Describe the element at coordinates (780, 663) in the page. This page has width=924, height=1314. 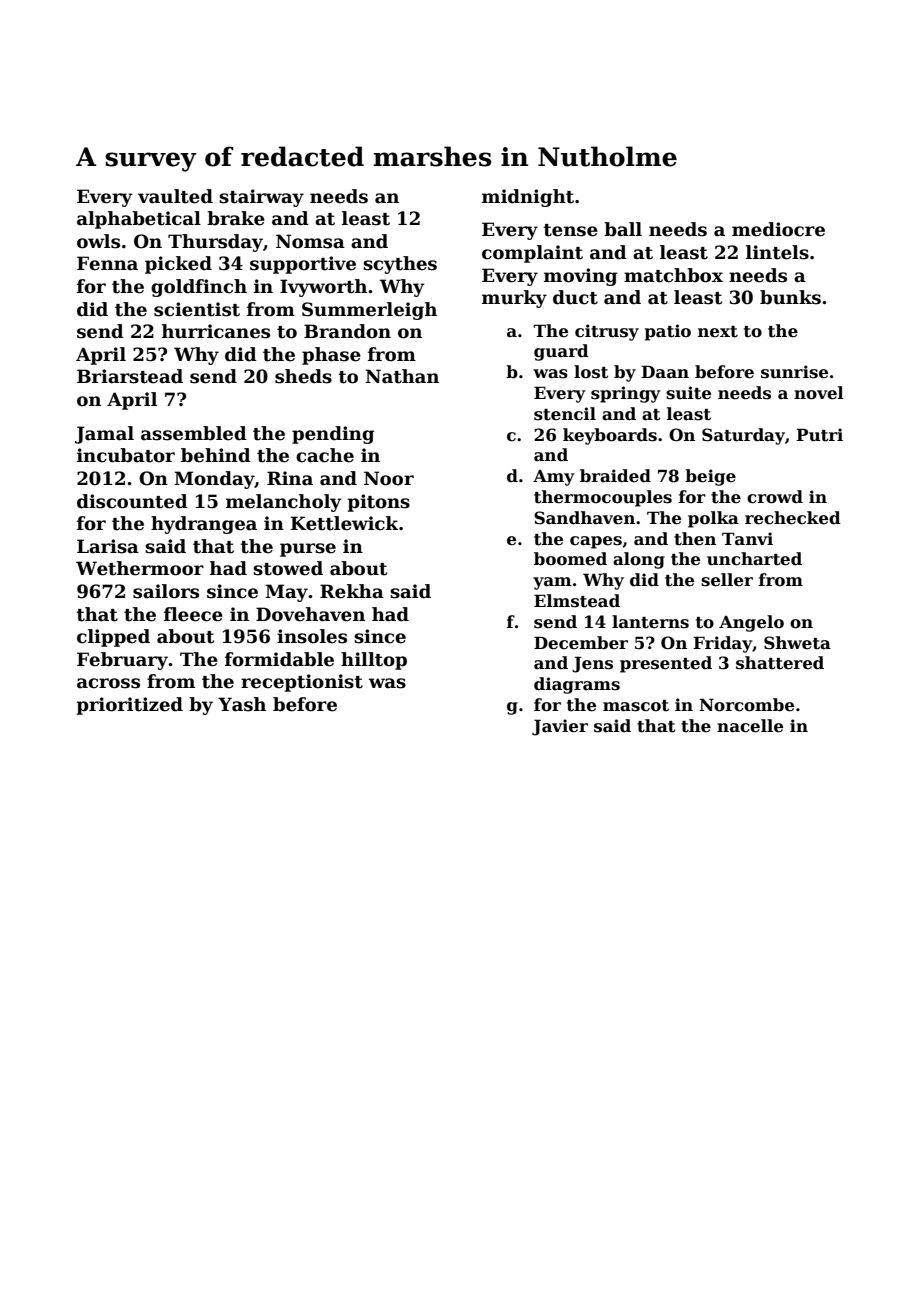
I see `shattered` at that location.
